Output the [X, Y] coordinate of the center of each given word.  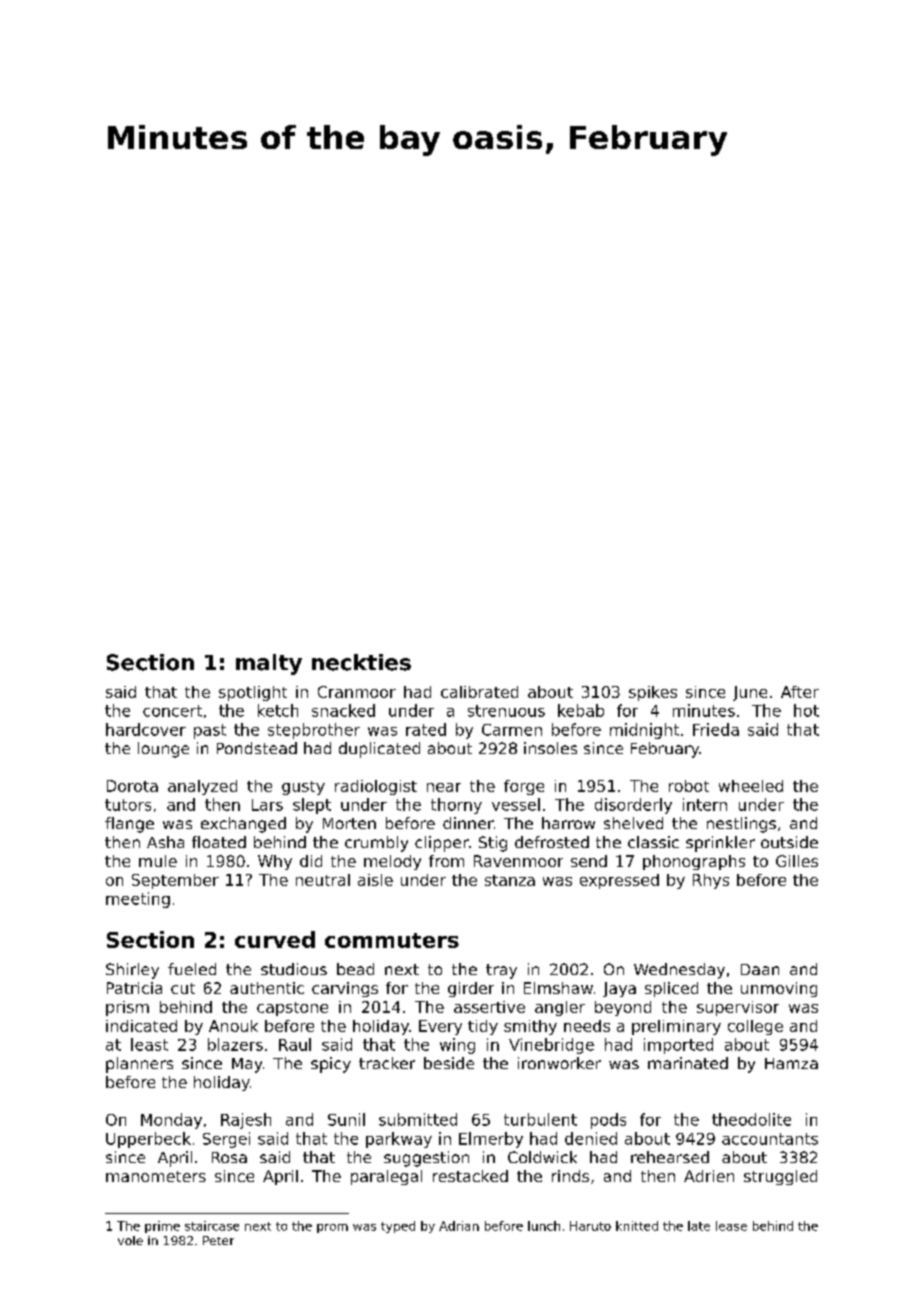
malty [269, 664]
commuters [392, 940]
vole [130, 1240]
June [750, 693]
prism [127, 1008]
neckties [361, 662]
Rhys [711, 881]
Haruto [590, 1226]
